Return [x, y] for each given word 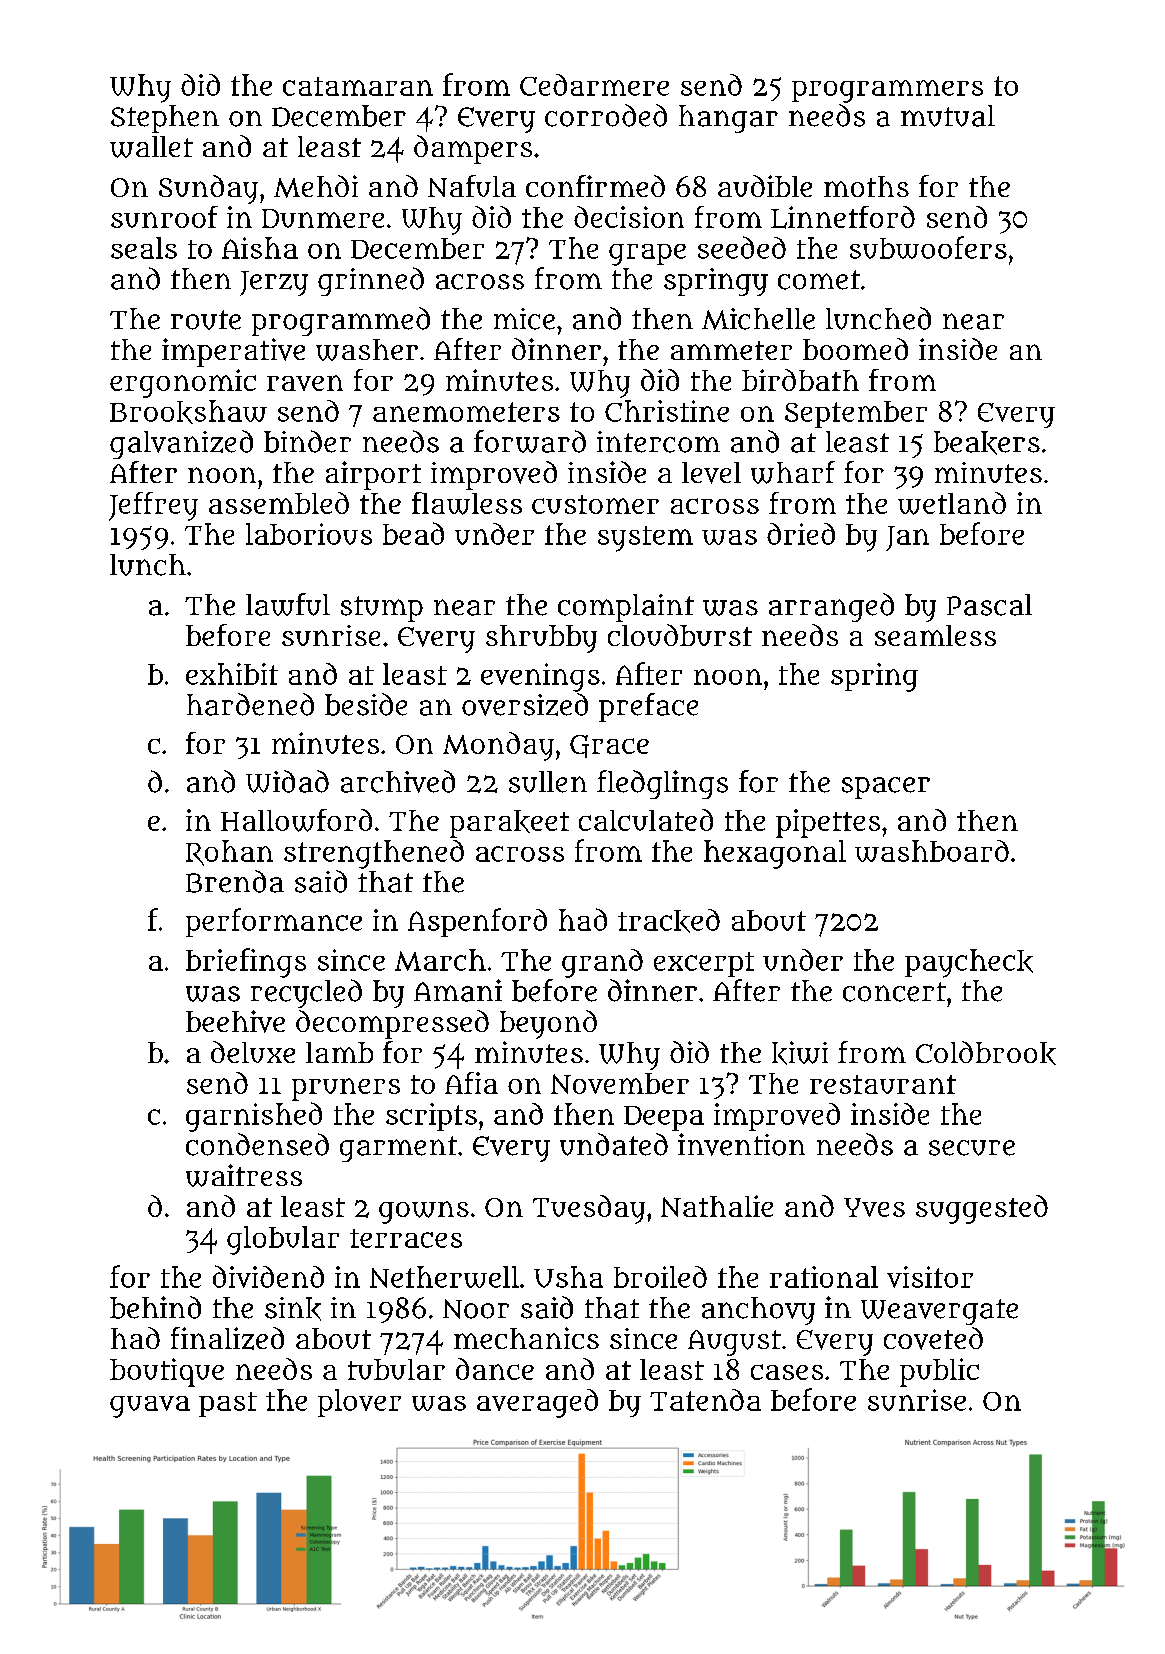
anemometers [466, 412]
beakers [987, 443]
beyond [548, 1024]
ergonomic [183, 383]
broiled [660, 1277]
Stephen [165, 119]
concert [894, 992]
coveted [933, 1338]
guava [150, 1407]
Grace [609, 746]
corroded [606, 115]
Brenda [235, 881]
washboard [932, 851]
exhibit [232, 674]
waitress [244, 1175]
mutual [948, 116]
